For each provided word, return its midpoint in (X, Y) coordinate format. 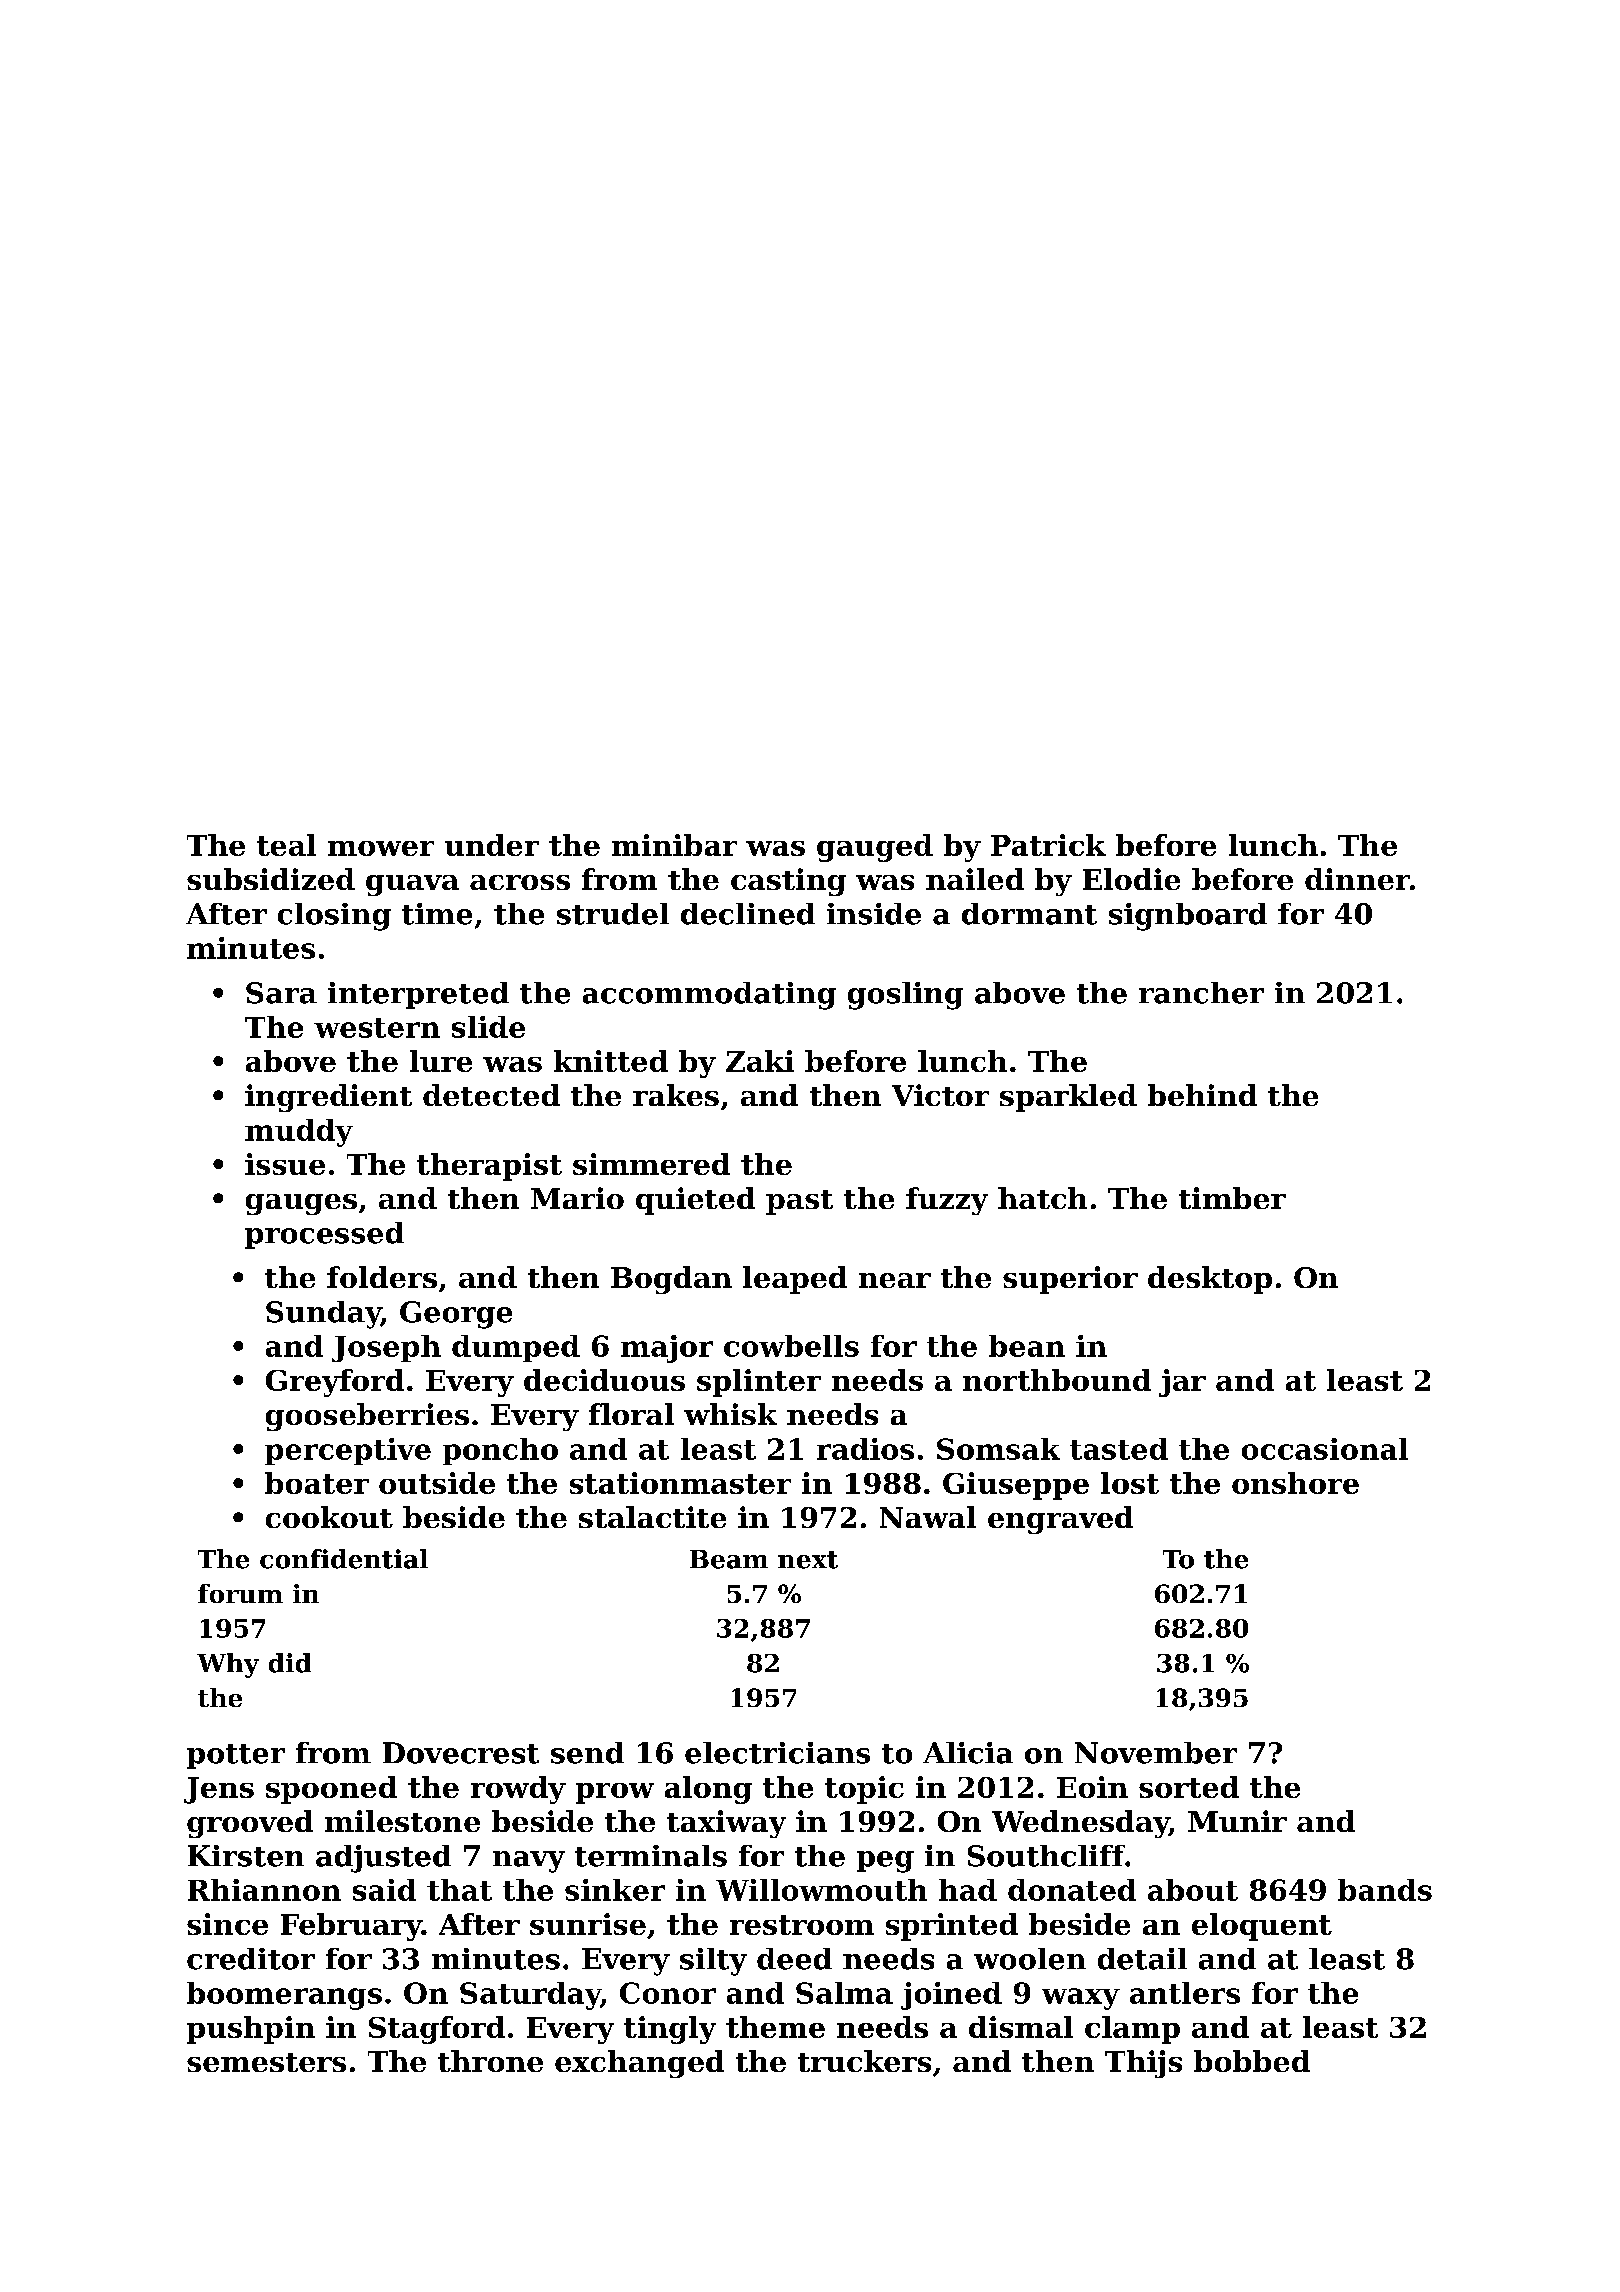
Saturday (530, 1996)
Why (228, 1665)
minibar (674, 845)
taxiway (726, 1824)
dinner (1357, 879)
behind (1202, 1095)
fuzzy (947, 1201)
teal (286, 845)
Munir (1237, 1821)
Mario (577, 1198)
